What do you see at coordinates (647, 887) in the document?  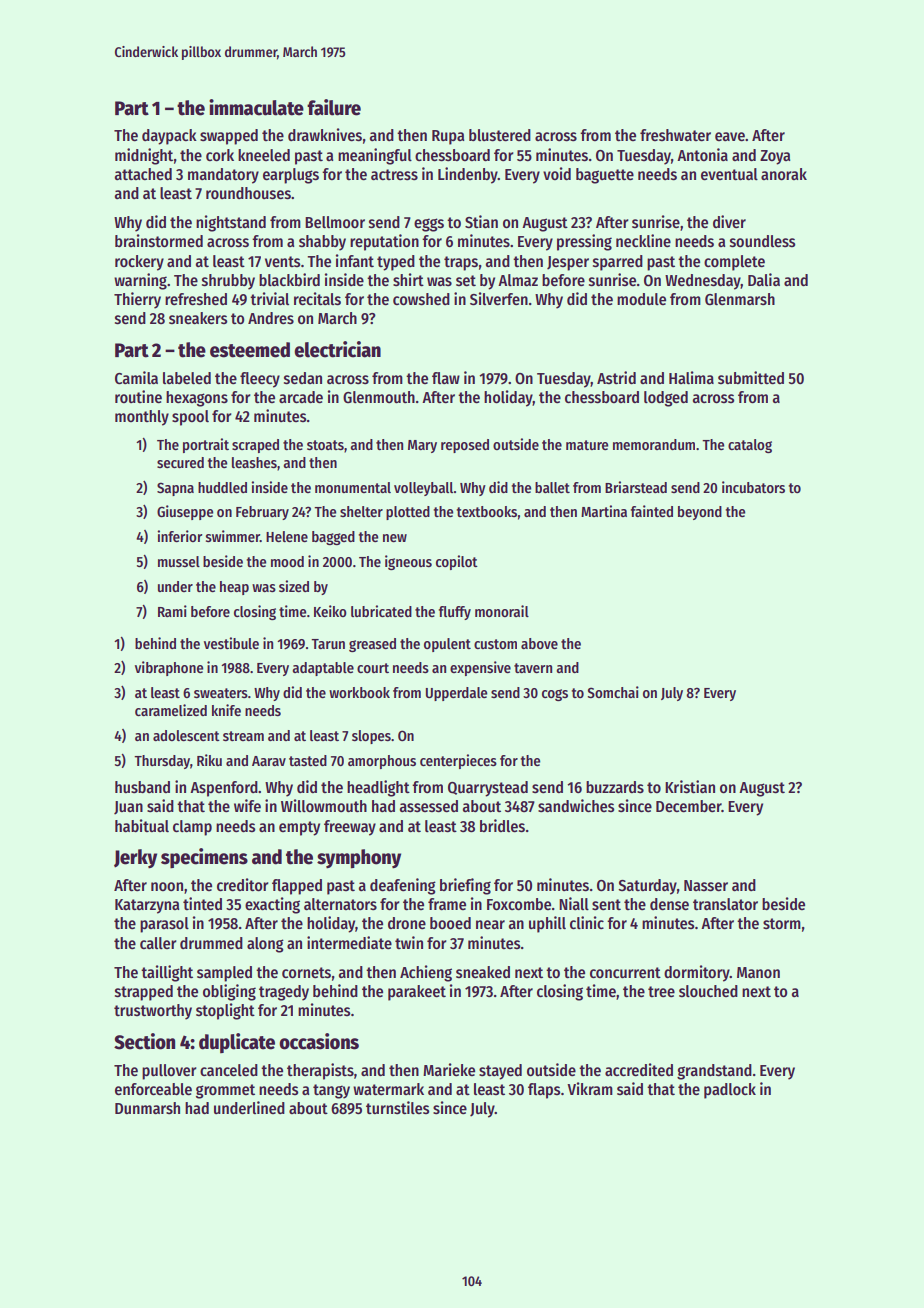 I see `Saturday` at bounding box center [647, 887].
